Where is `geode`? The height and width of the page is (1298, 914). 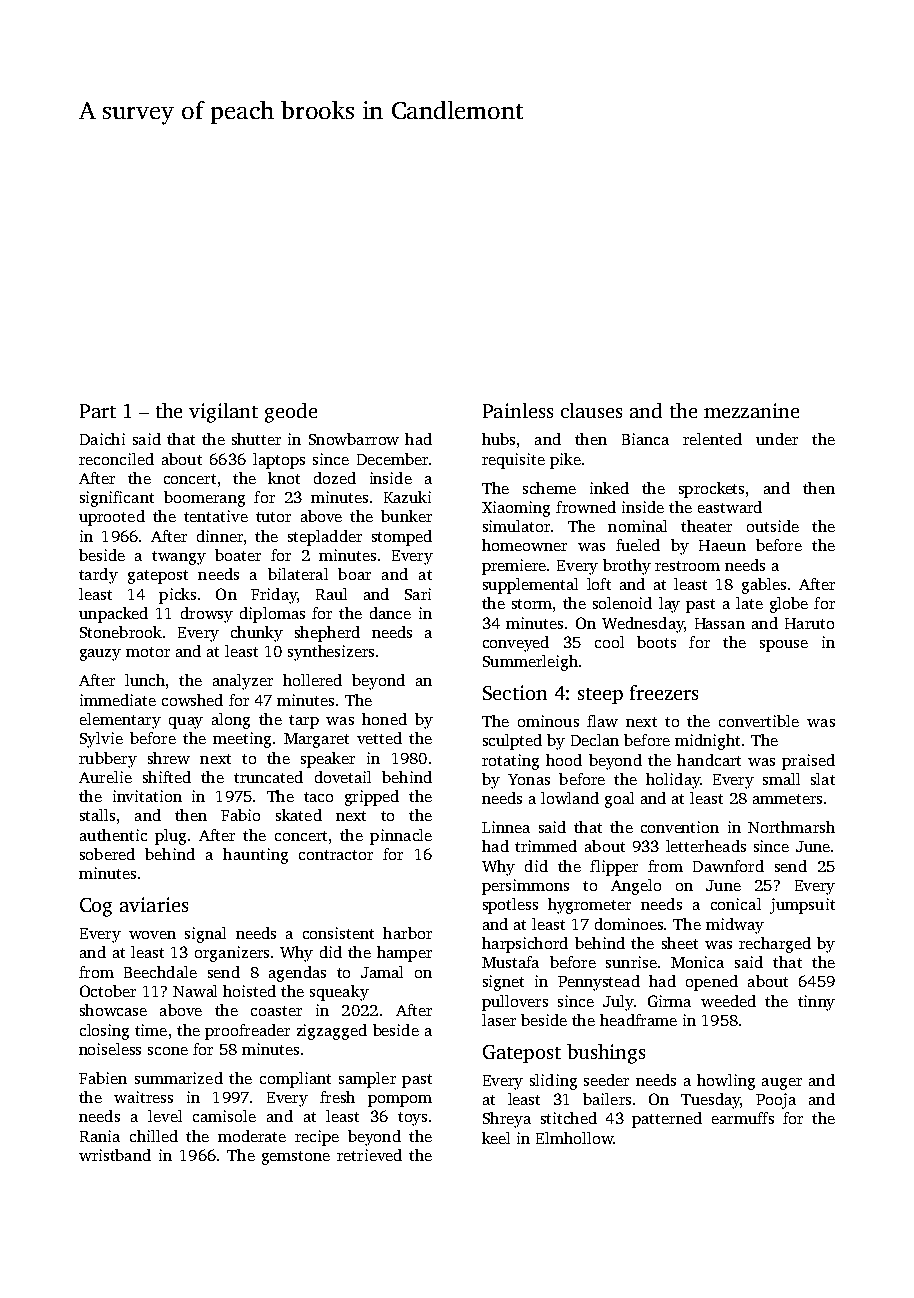
geode is located at coordinates (291, 413).
